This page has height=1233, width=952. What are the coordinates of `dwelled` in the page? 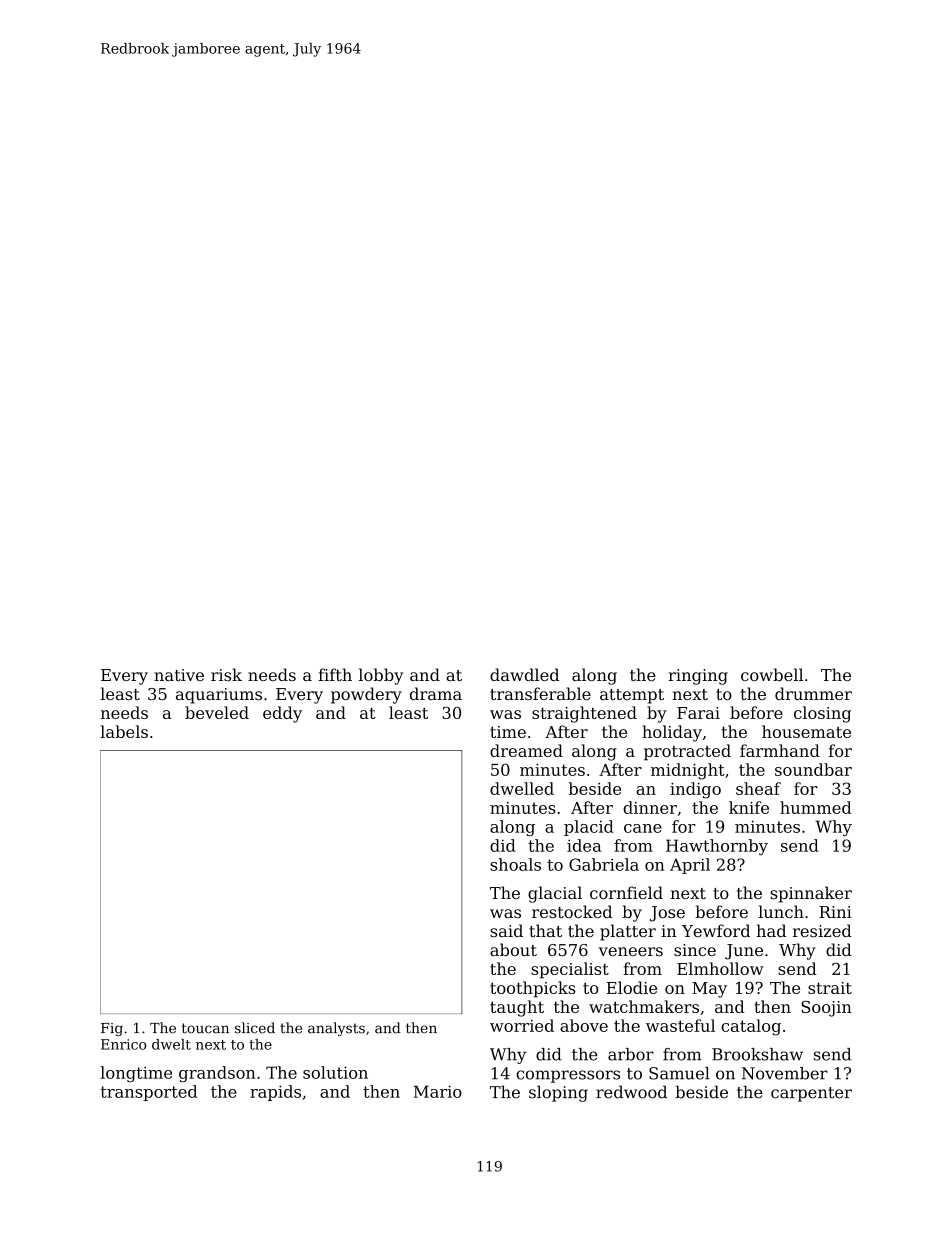 It's located at (522, 788).
